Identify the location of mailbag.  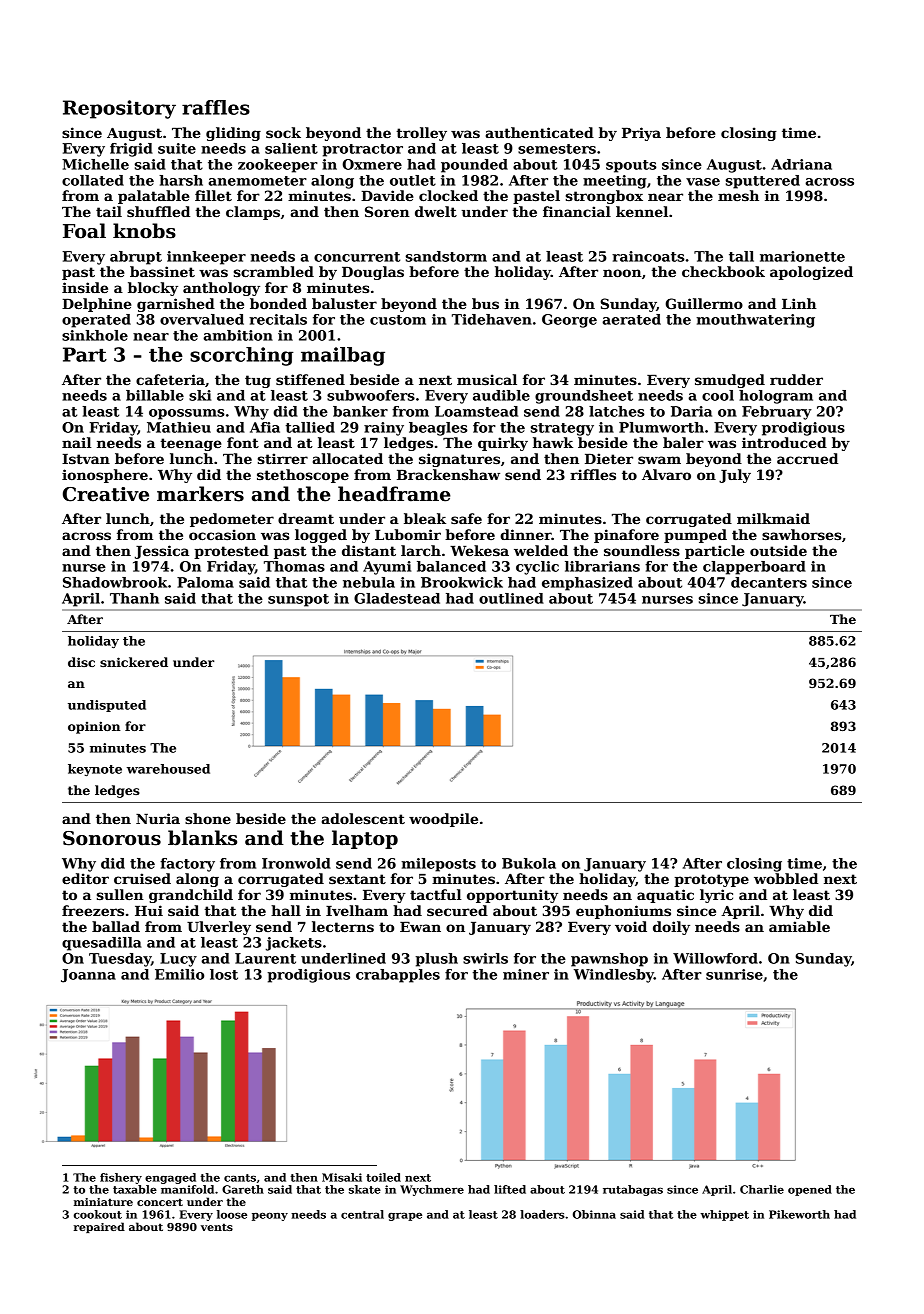
(343, 356).
